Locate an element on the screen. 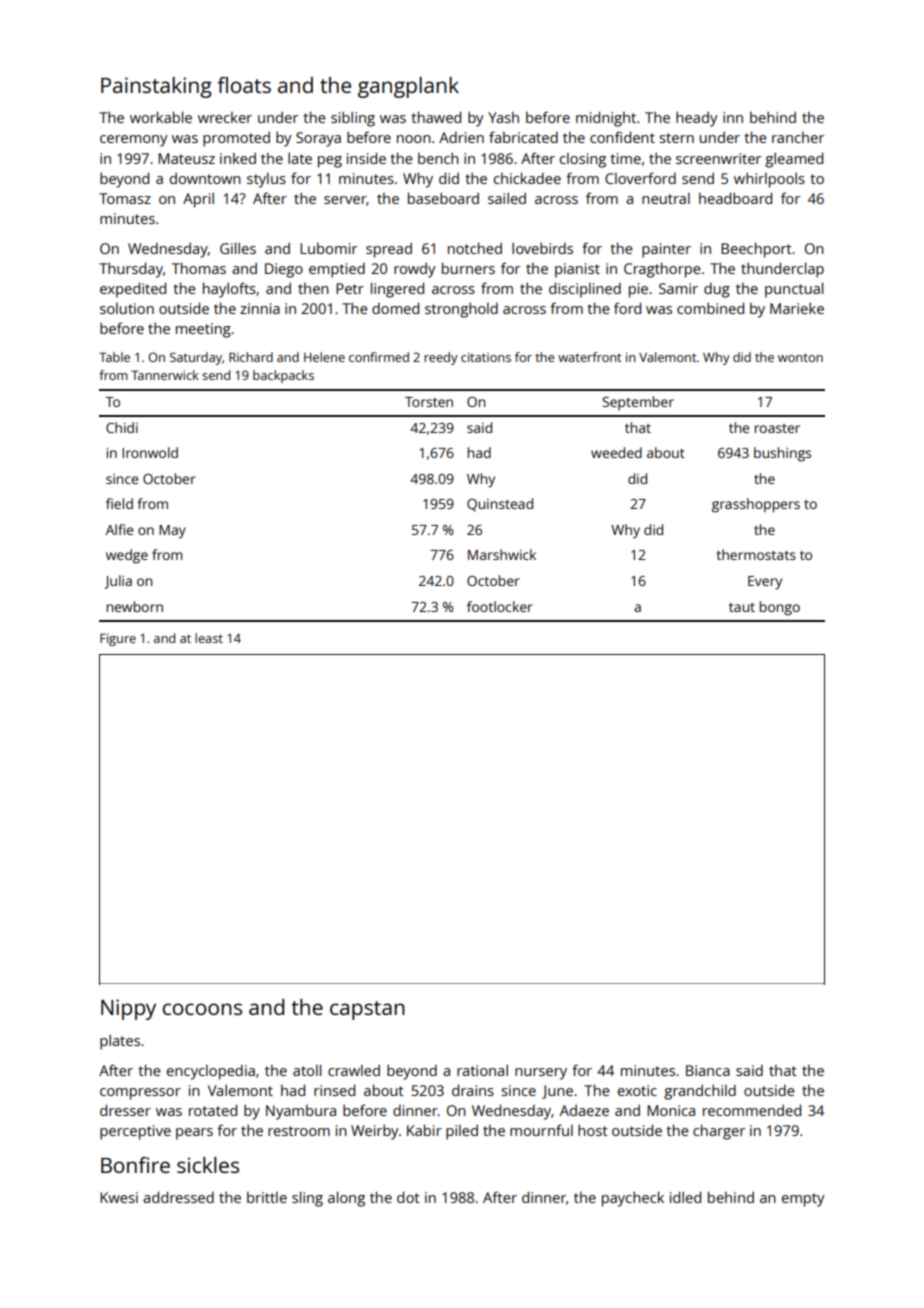 Image resolution: width=924 pixels, height=1308 pixels. least is located at coordinates (209, 638).
